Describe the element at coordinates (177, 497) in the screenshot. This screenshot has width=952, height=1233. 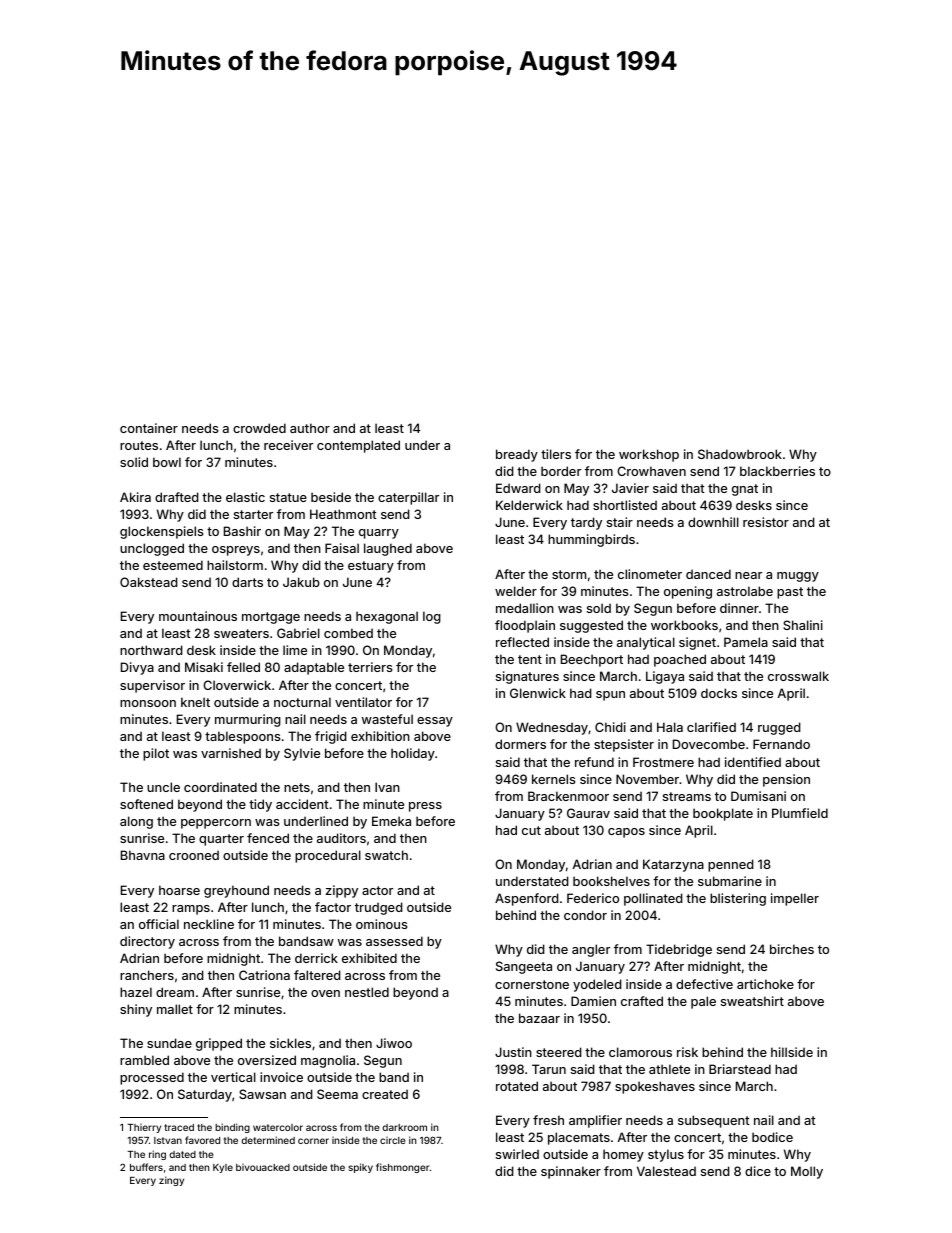
I see `drafted` at that location.
